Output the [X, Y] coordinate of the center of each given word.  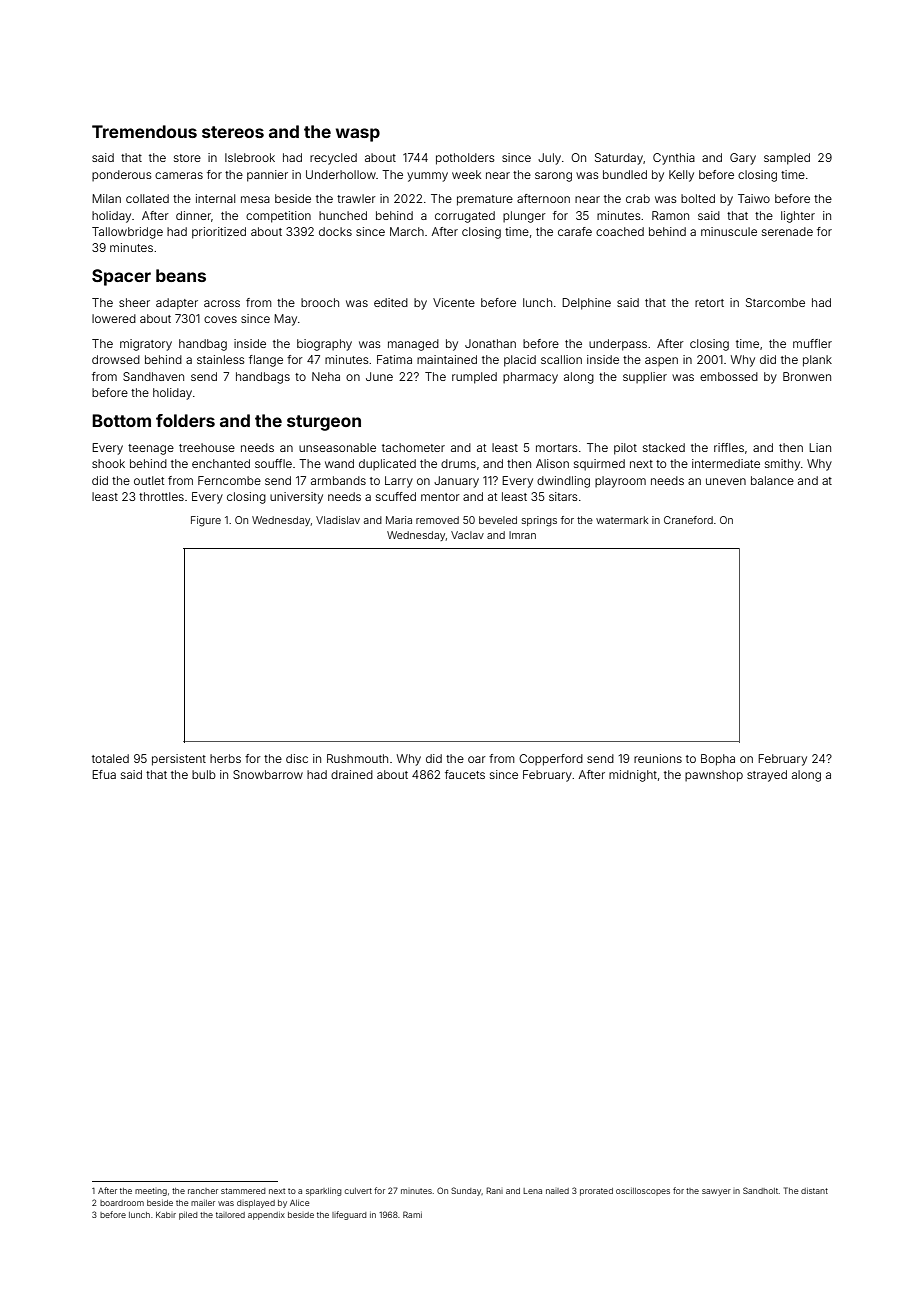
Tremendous [144, 131]
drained [352, 774]
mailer [203, 1203]
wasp [358, 135]
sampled [787, 159]
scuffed [396, 496]
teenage [151, 449]
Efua [104, 774]
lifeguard [349, 1215]
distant [814, 1191]
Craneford [688, 520]
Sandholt [761, 1190]
